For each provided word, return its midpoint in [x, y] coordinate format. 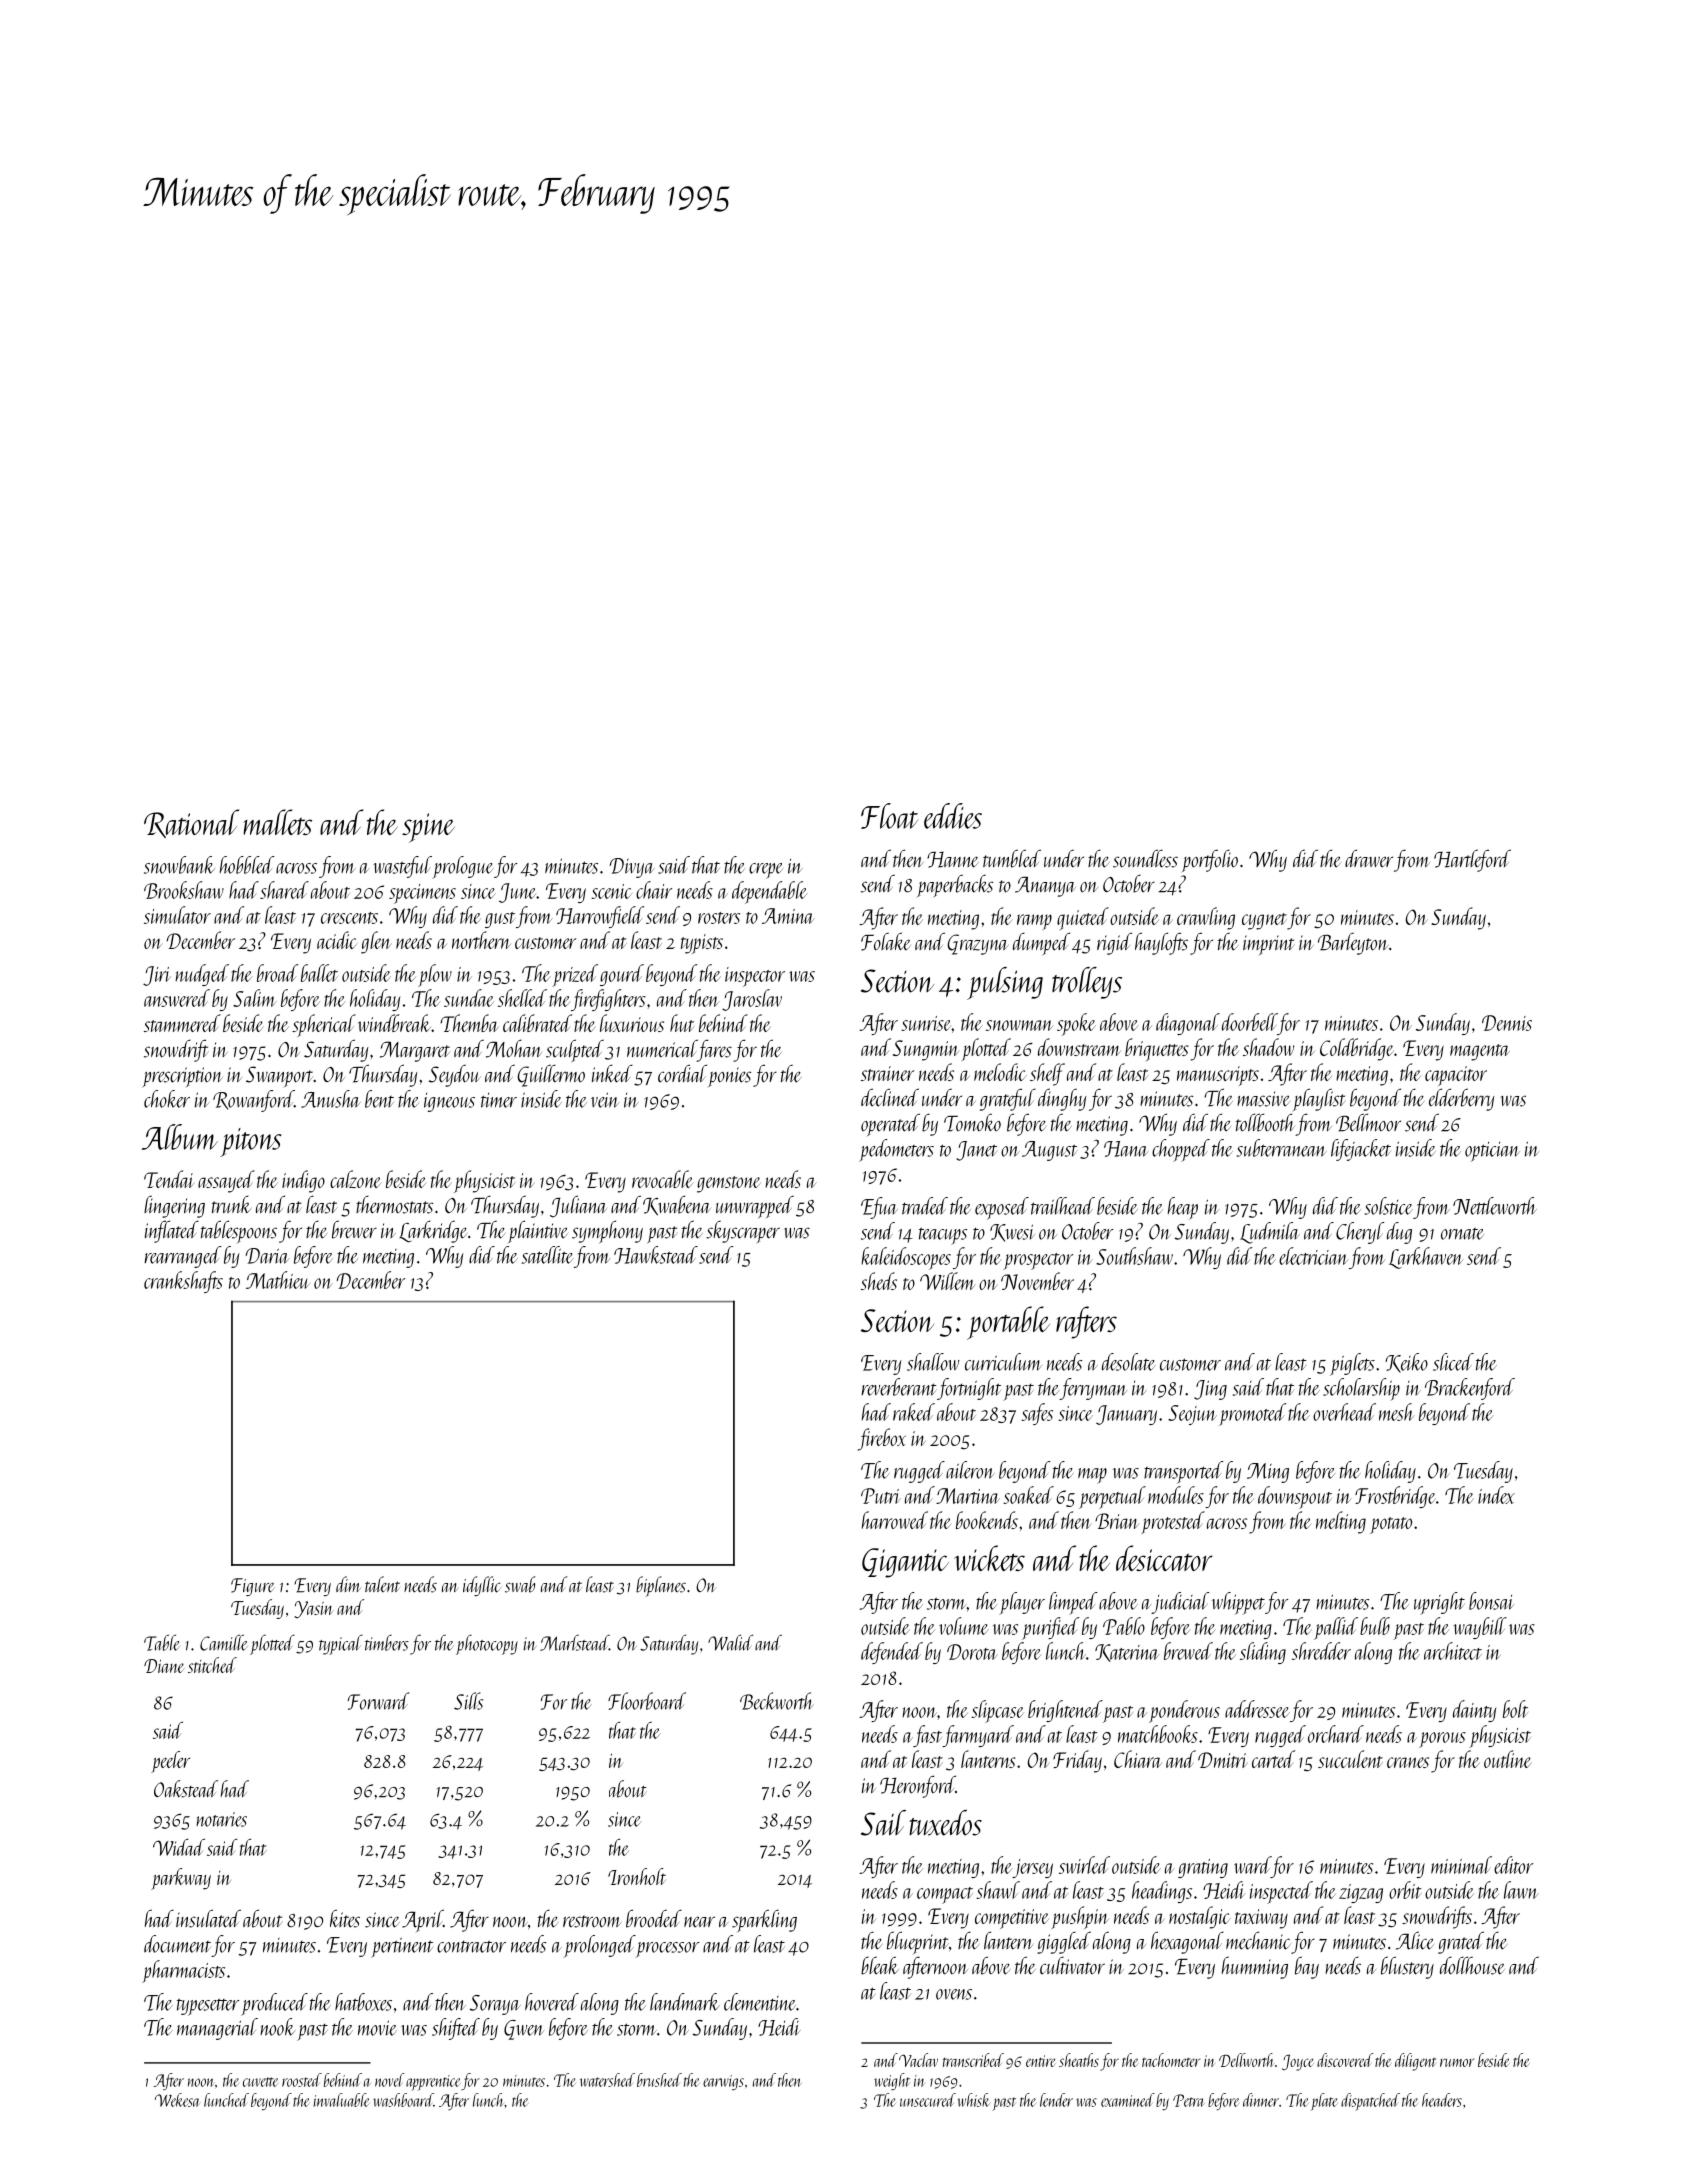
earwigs [723, 2082]
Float [890, 816]
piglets [1352, 1364]
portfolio [1209, 861]
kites [345, 1918]
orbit [1405, 1890]
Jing [1210, 1390]
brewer [354, 1229]
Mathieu [278, 1280]
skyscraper [743, 1232]
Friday [1077, 1761]
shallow [933, 1362]
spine [428, 828]
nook [277, 2027]
